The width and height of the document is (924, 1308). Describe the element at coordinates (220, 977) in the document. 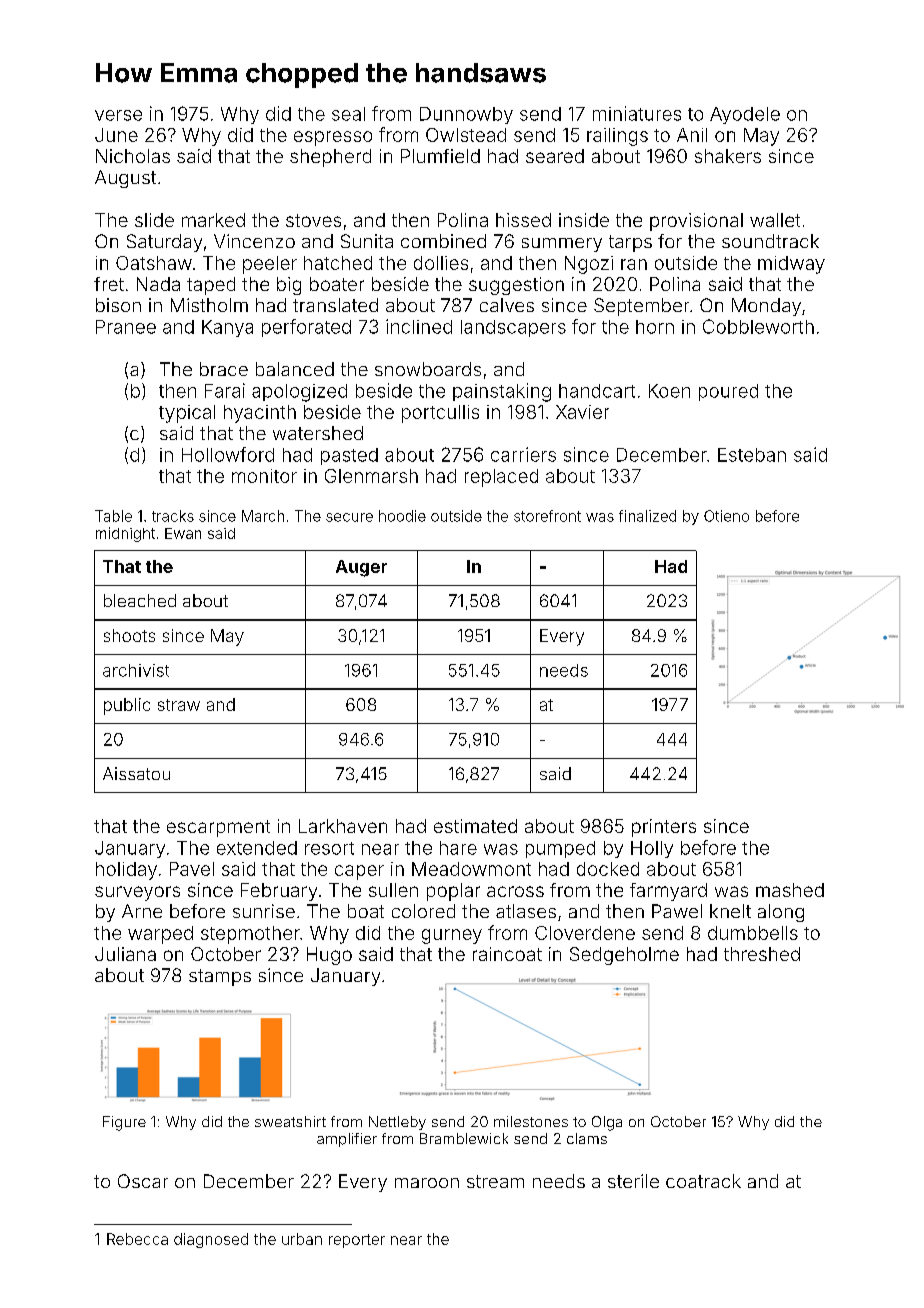

I see `stamps` at that location.
